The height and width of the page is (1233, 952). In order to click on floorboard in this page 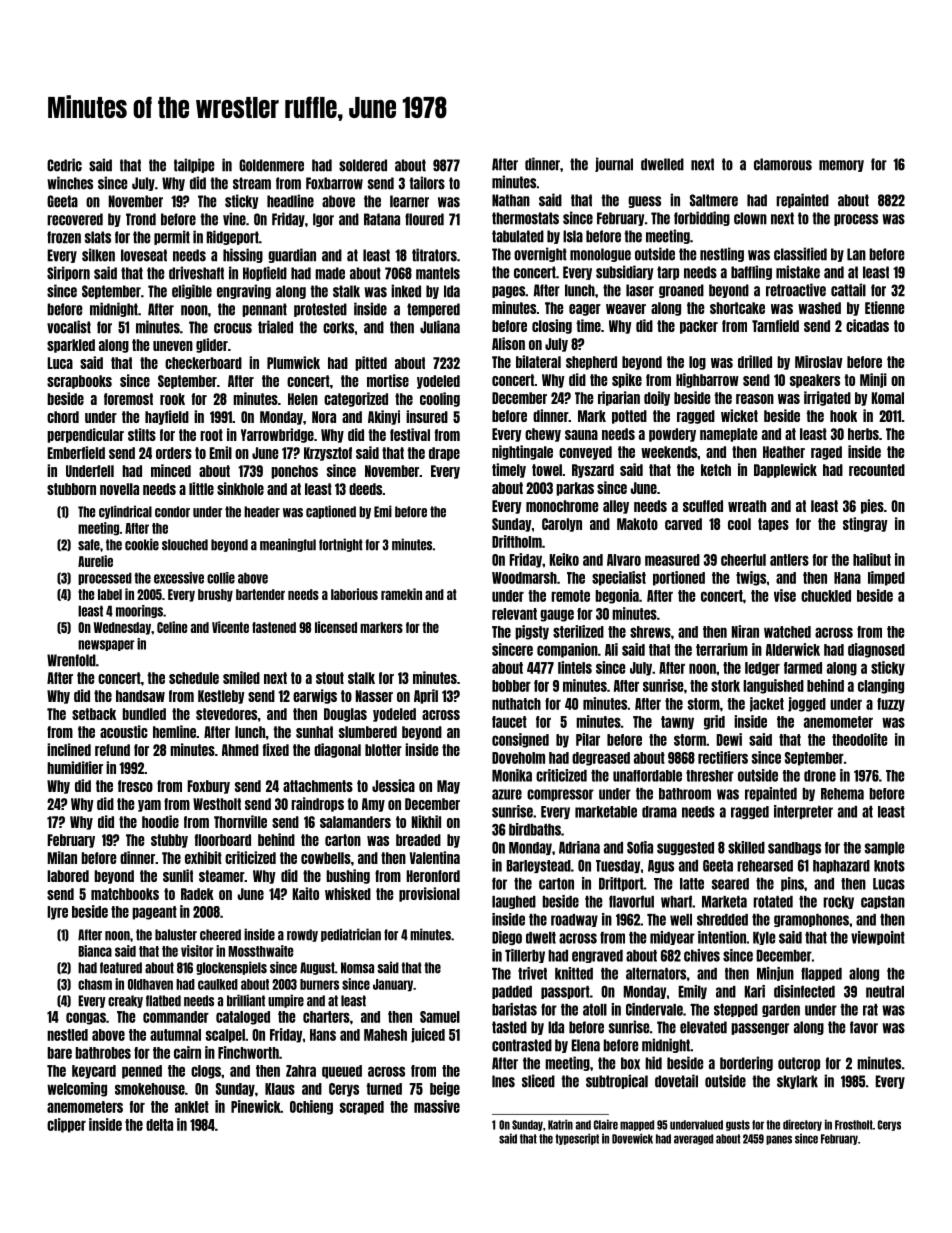, I will do `click(223, 840)`.
